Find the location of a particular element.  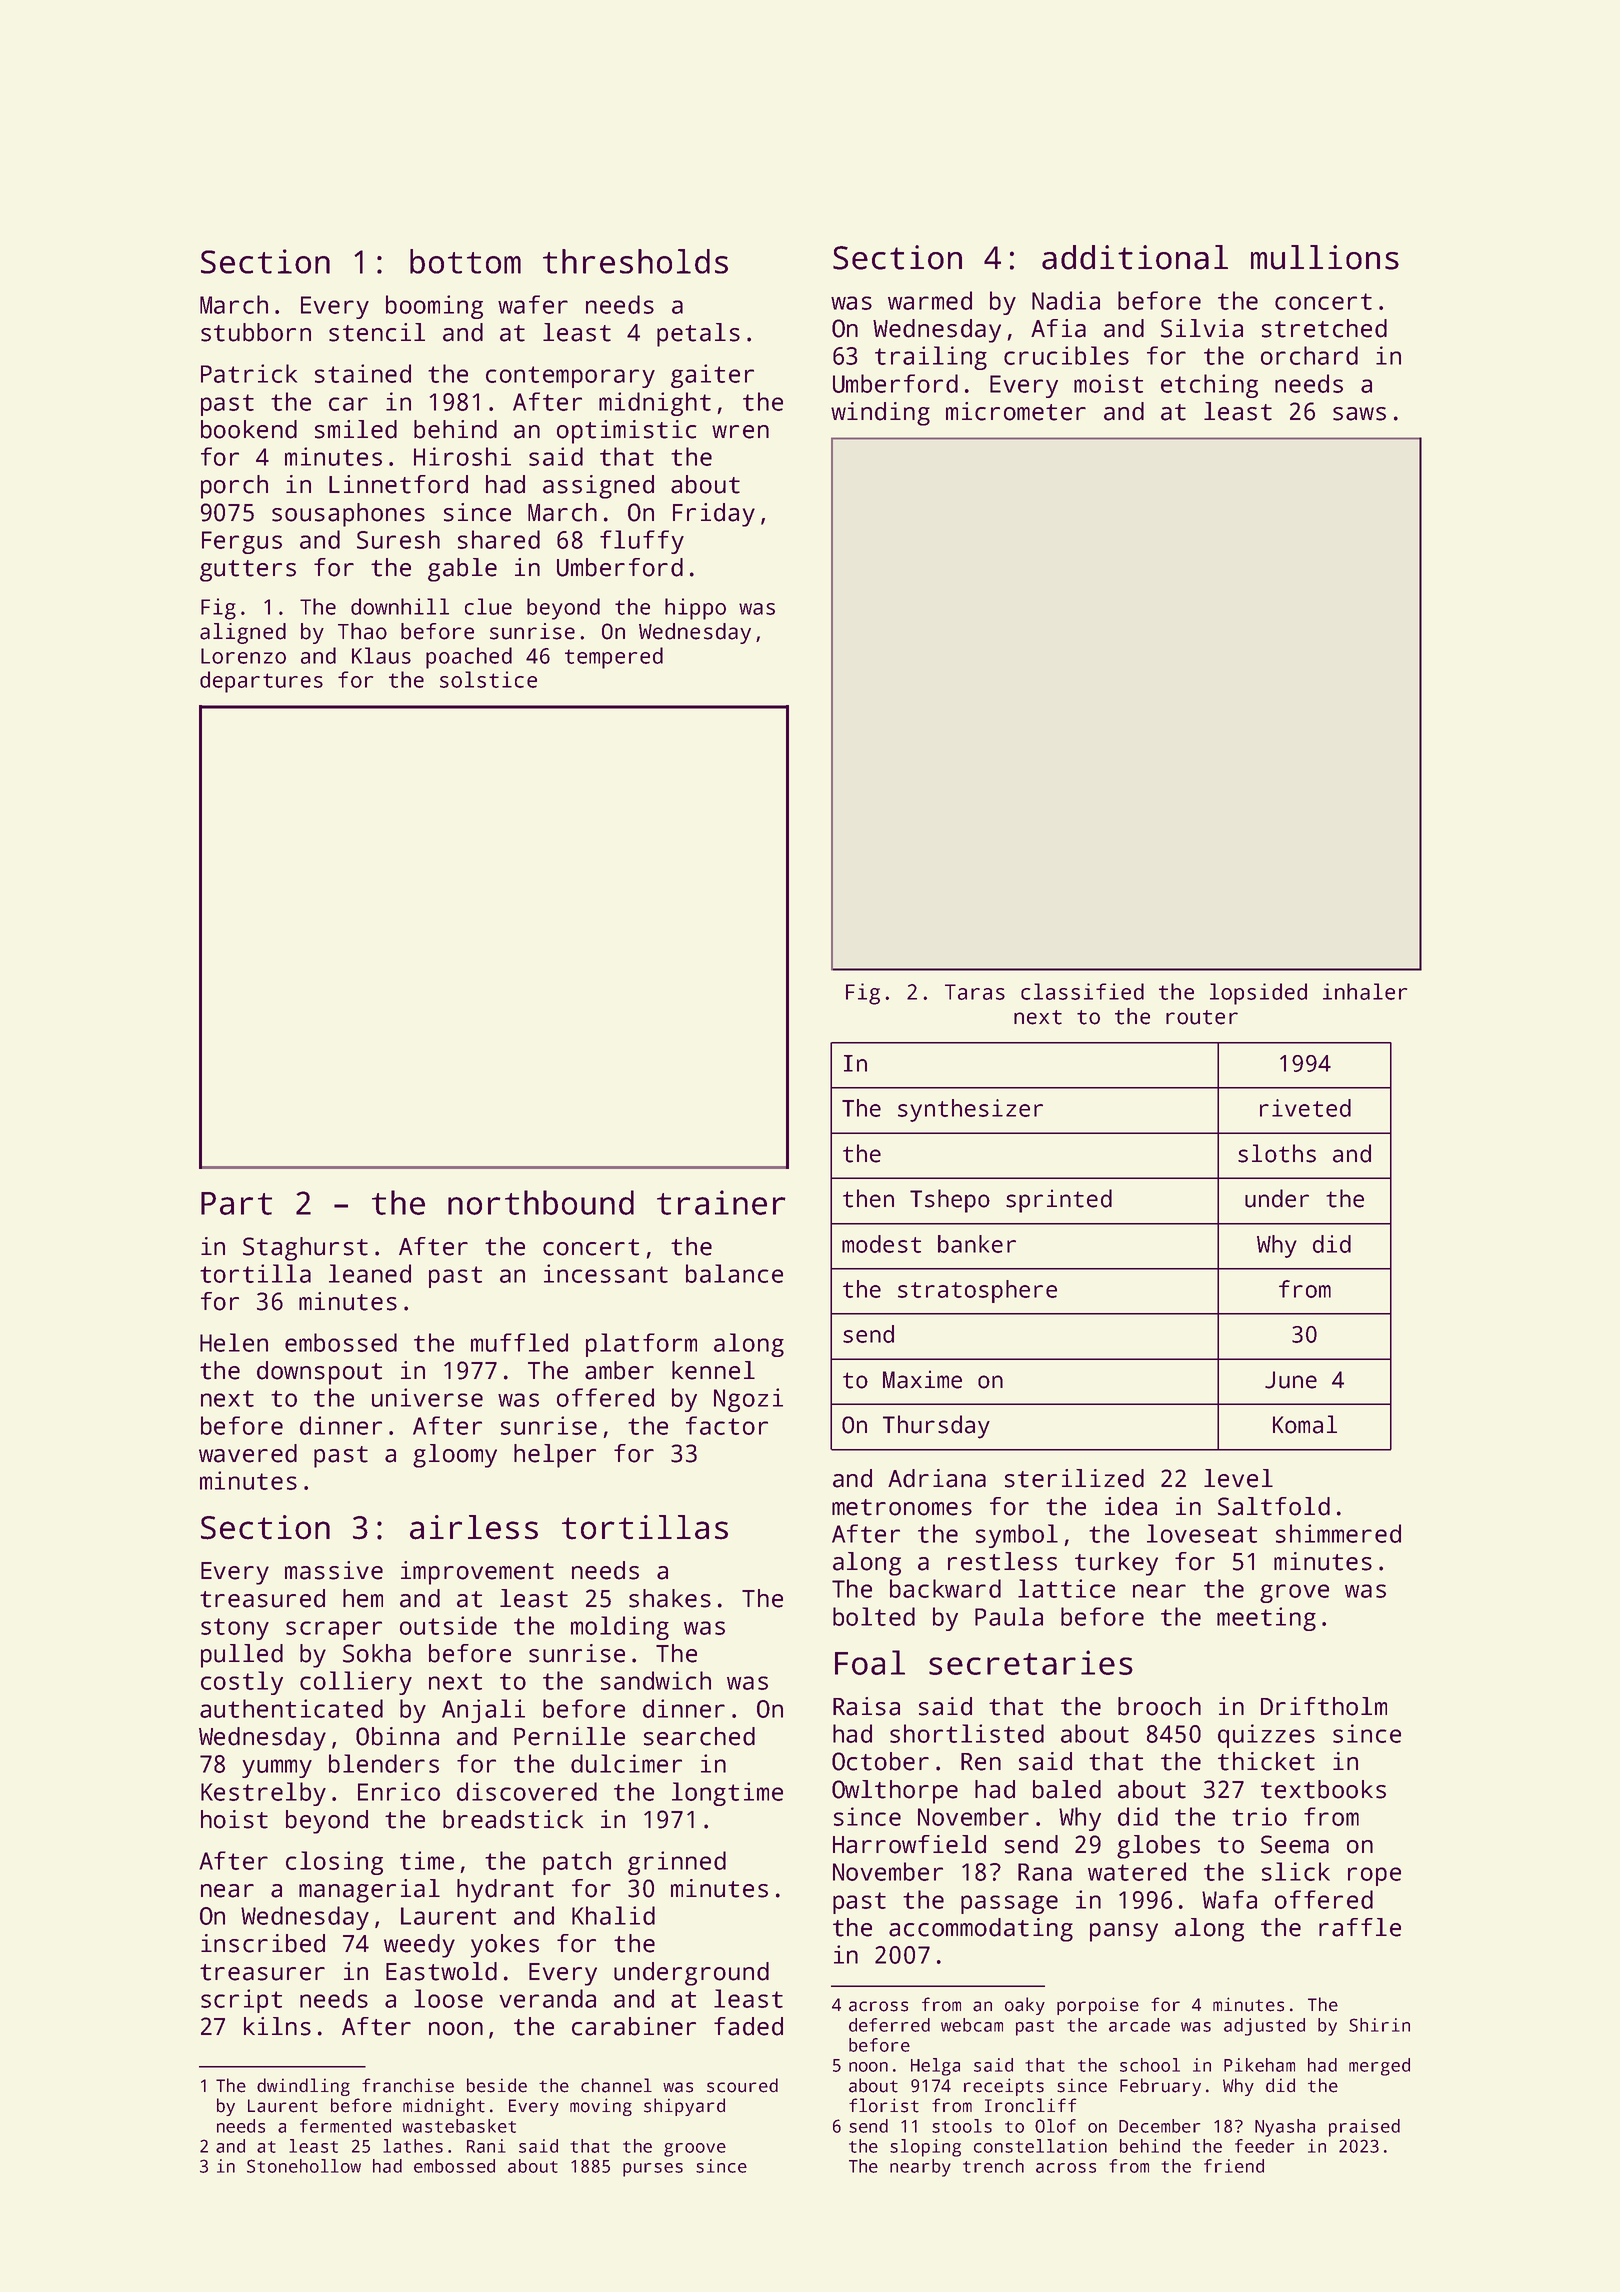

saws is located at coordinates (1359, 414).
